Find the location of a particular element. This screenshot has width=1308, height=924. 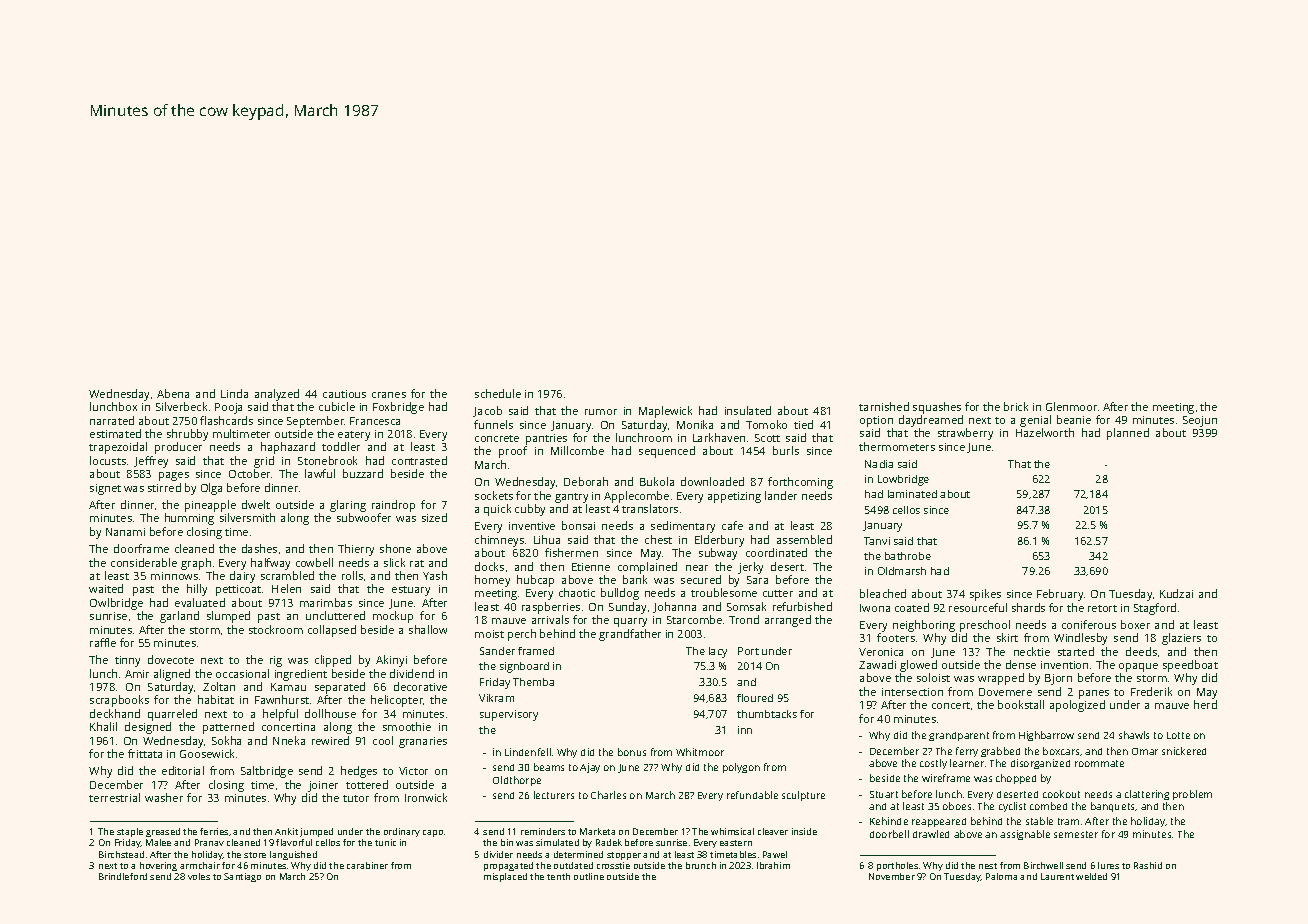

stirred is located at coordinates (164, 487).
